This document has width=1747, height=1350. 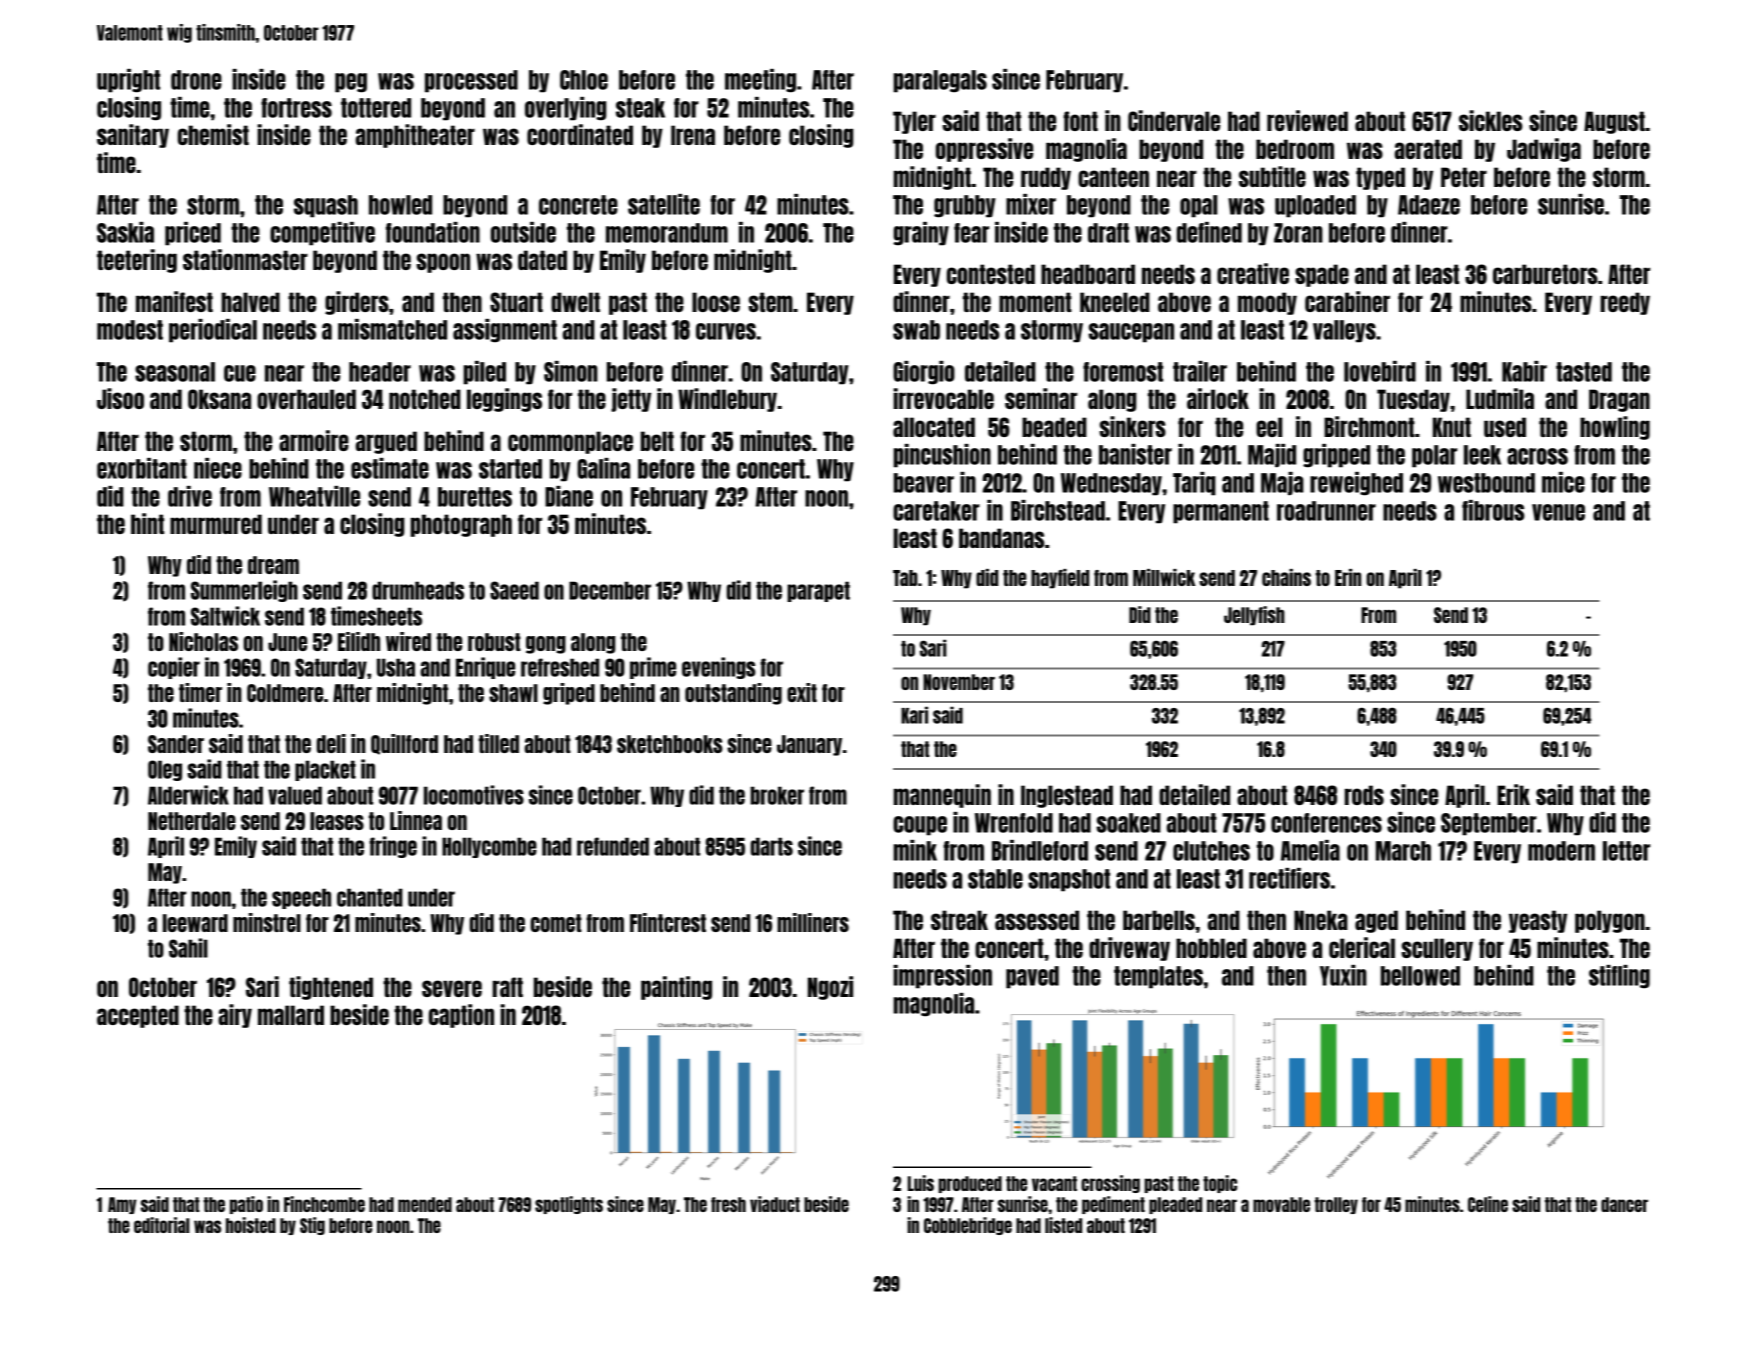 What do you see at coordinates (569, 1205) in the document?
I see `spotlights` at bounding box center [569, 1205].
